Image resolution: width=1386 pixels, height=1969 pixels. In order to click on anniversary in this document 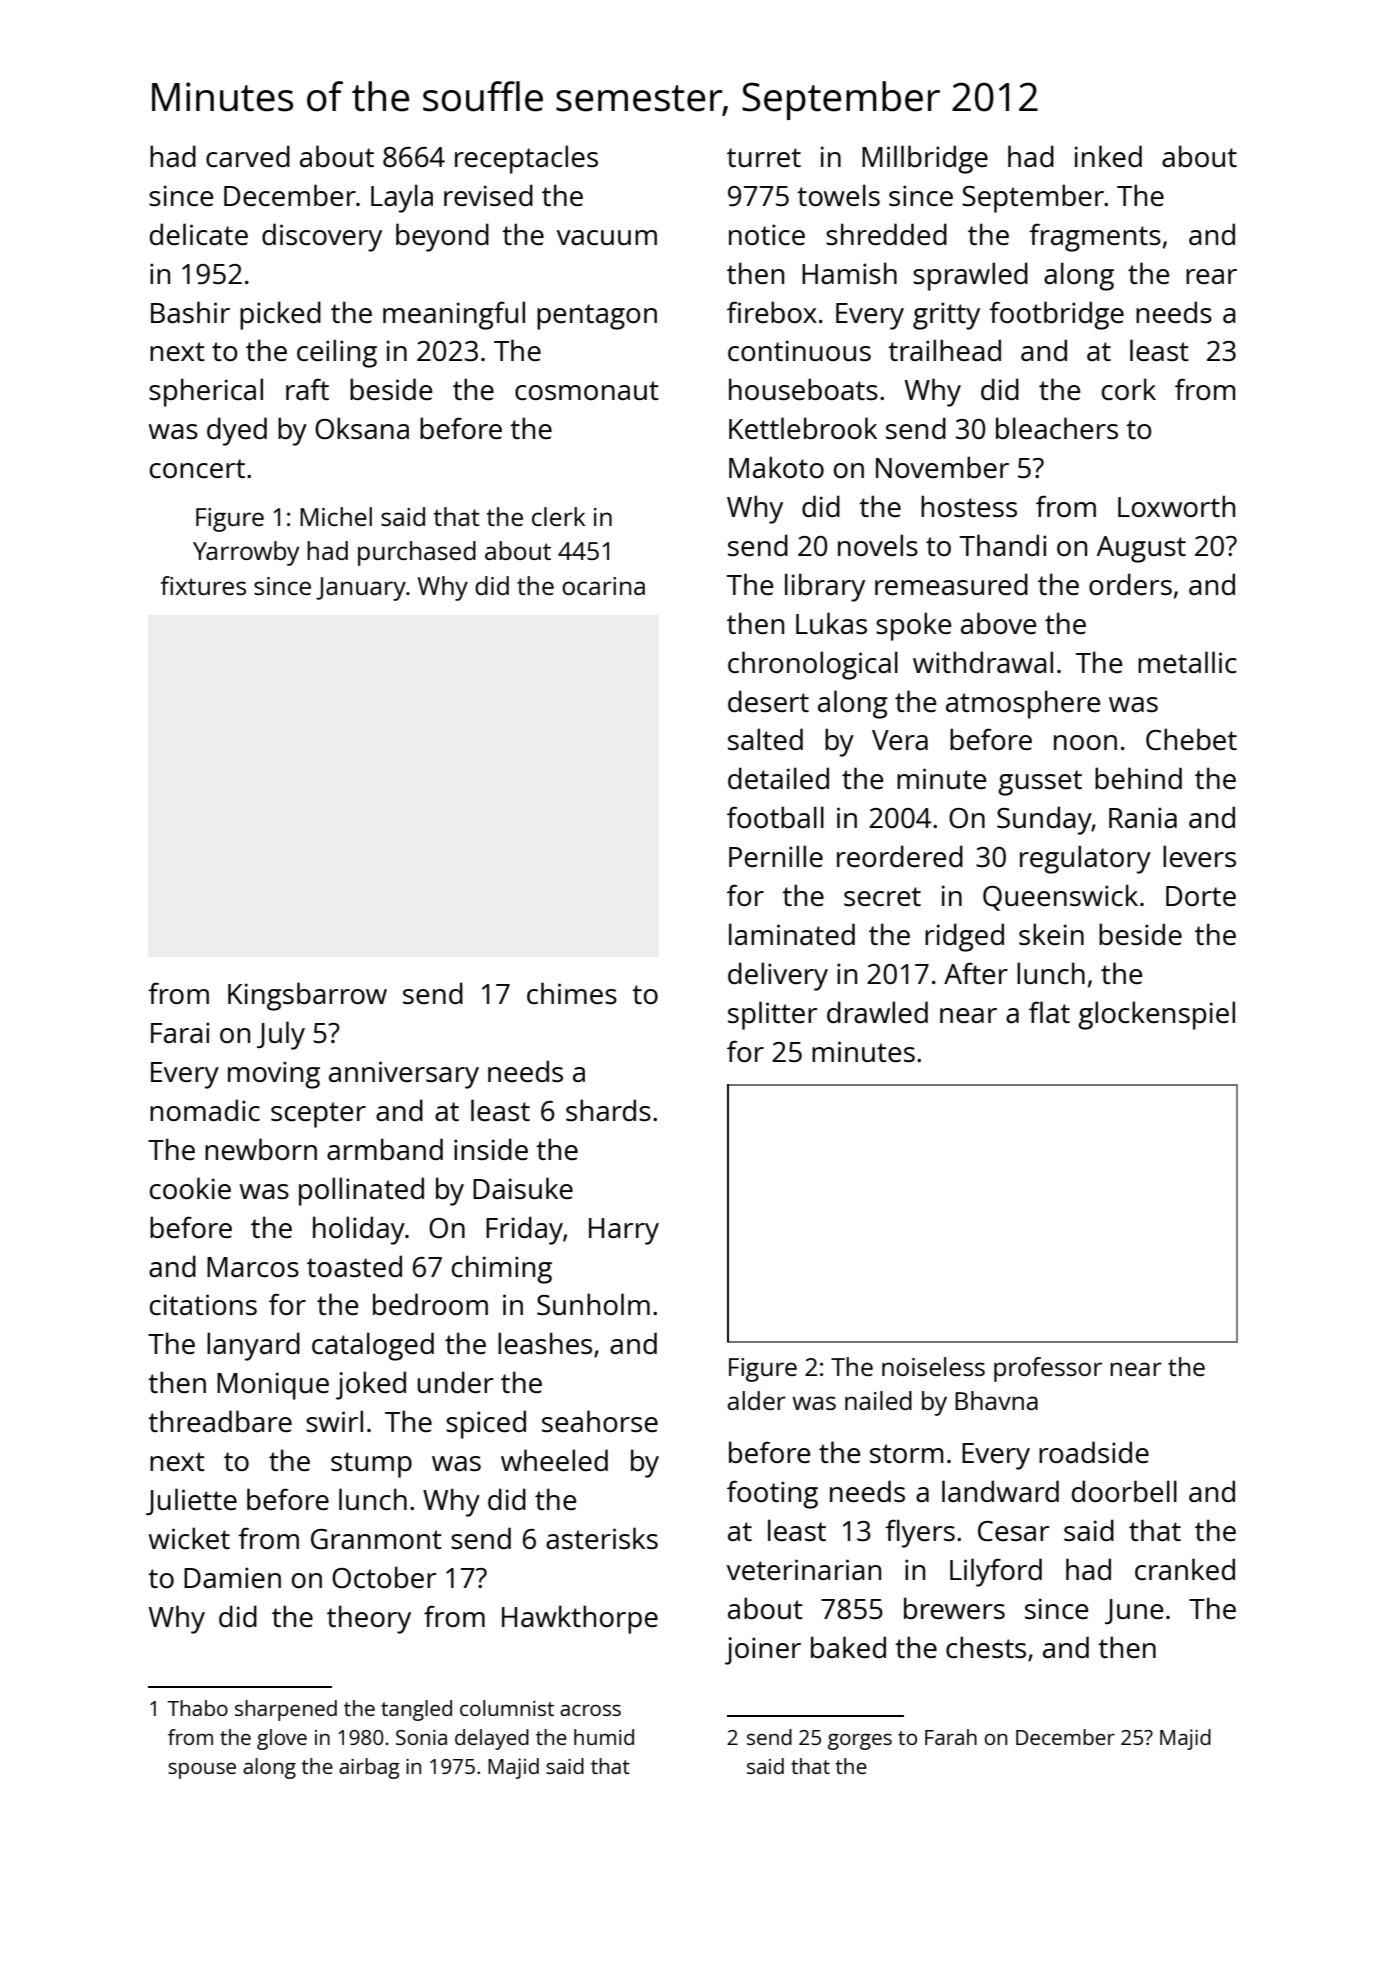, I will do `click(404, 1075)`.
